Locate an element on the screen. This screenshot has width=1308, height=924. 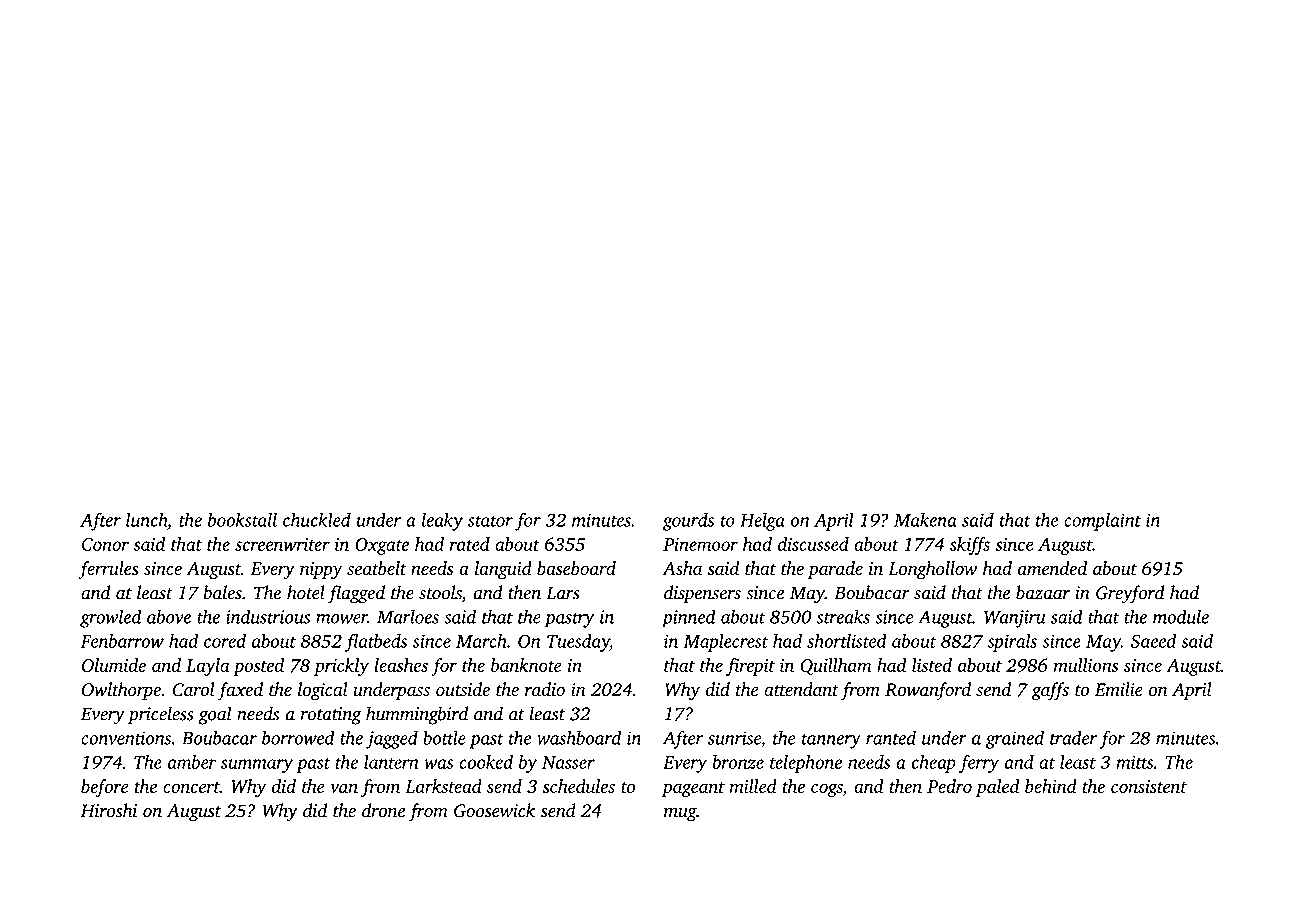
lunch is located at coordinates (146, 520).
